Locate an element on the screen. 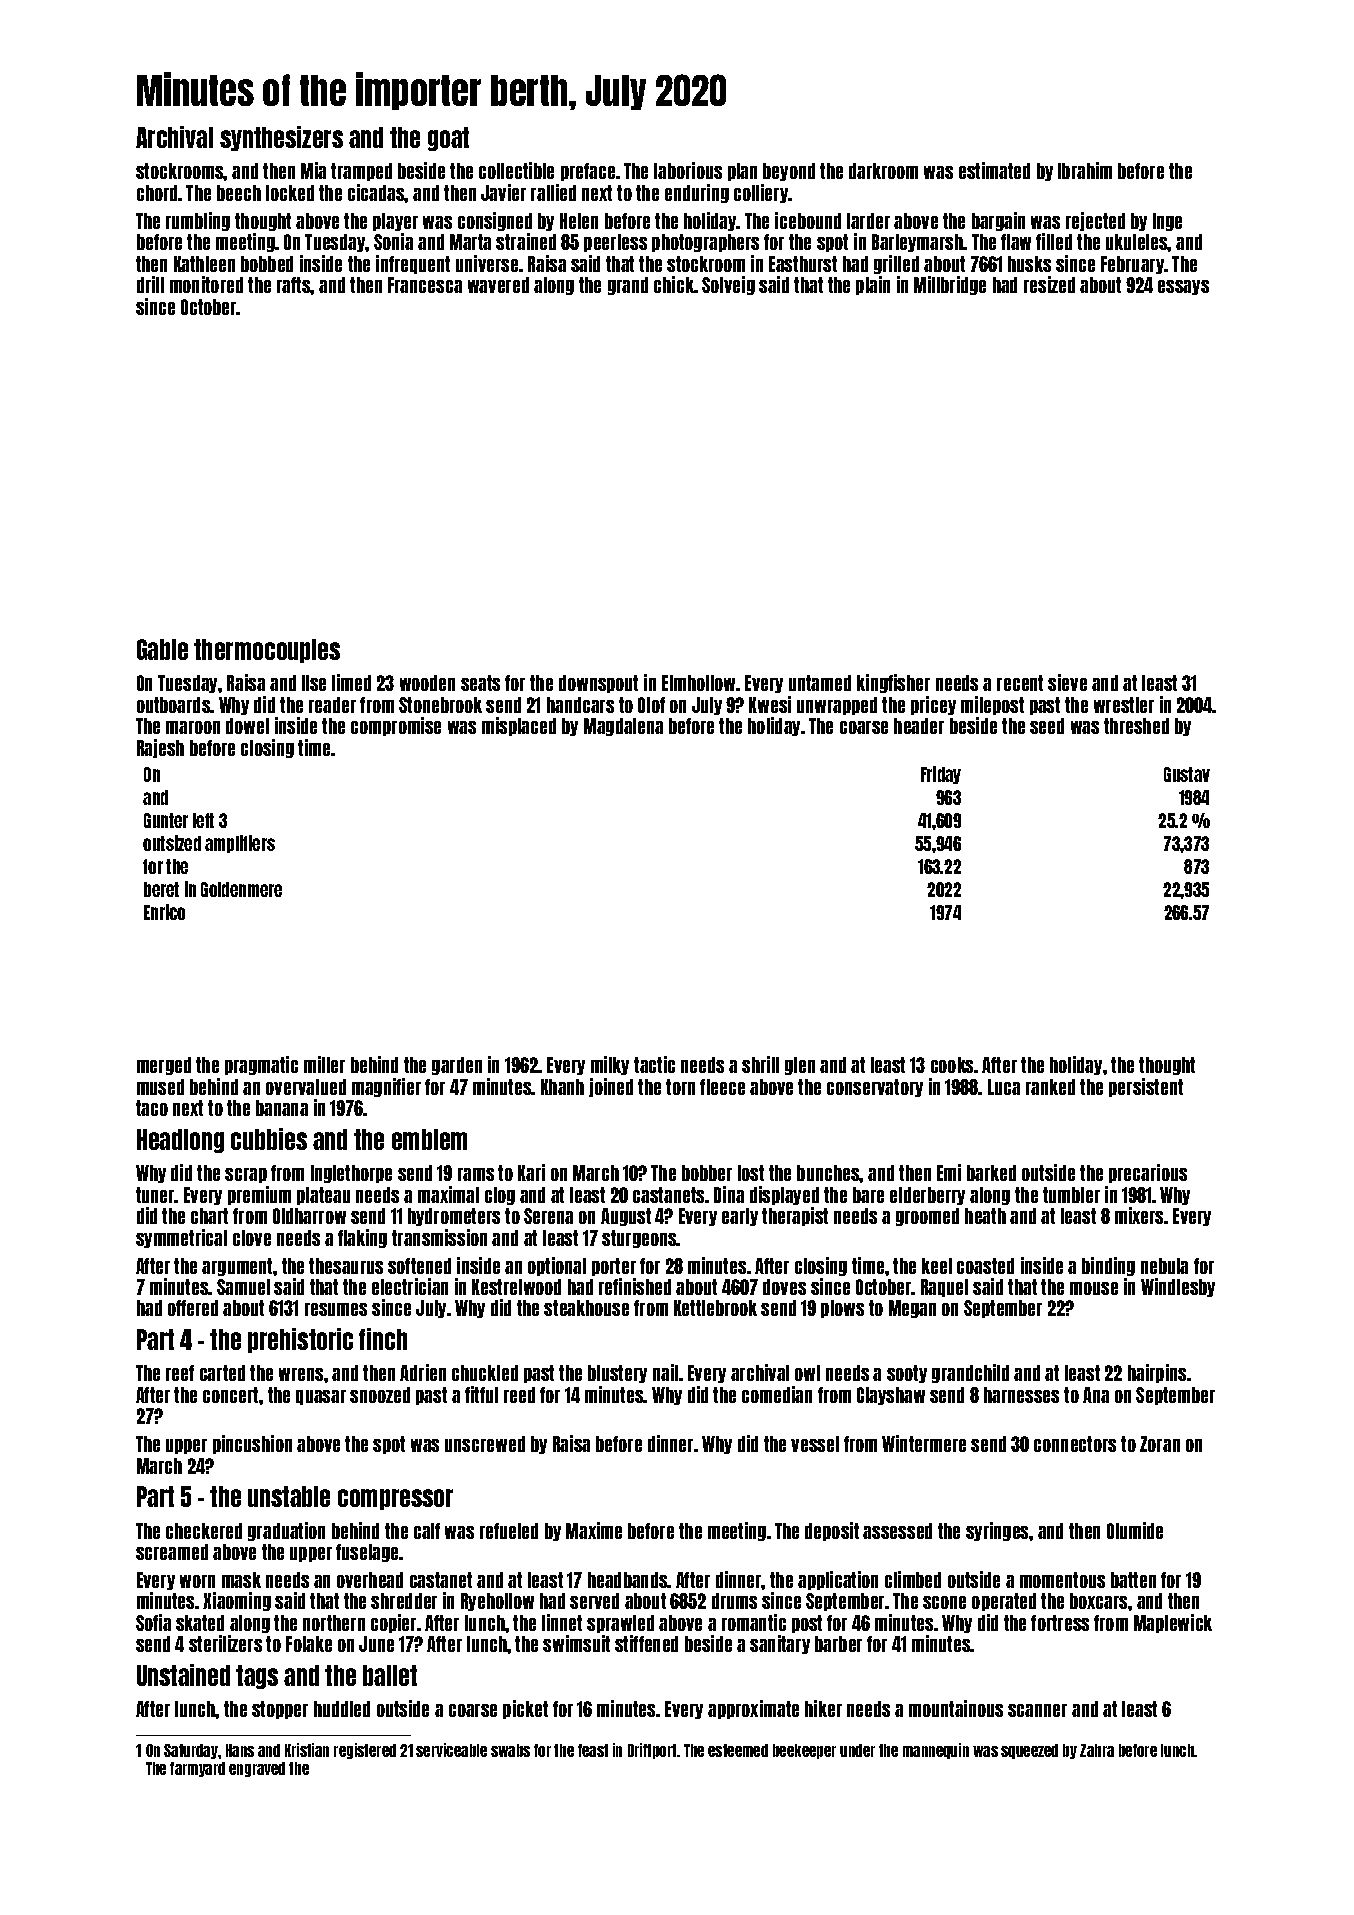  goat is located at coordinates (448, 139).
